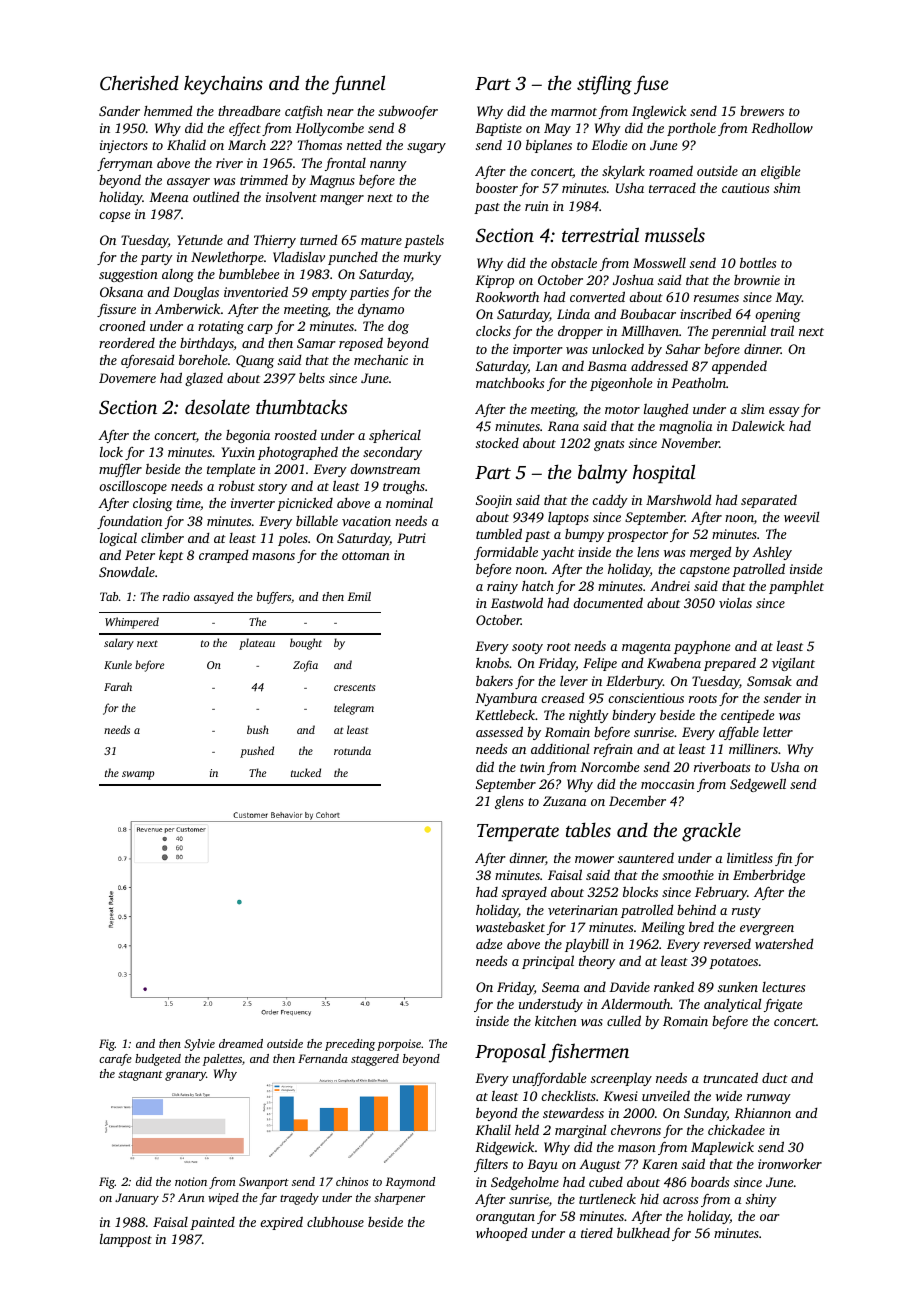  Describe the element at coordinates (366, 556) in the screenshot. I see `ottoman` at that location.
